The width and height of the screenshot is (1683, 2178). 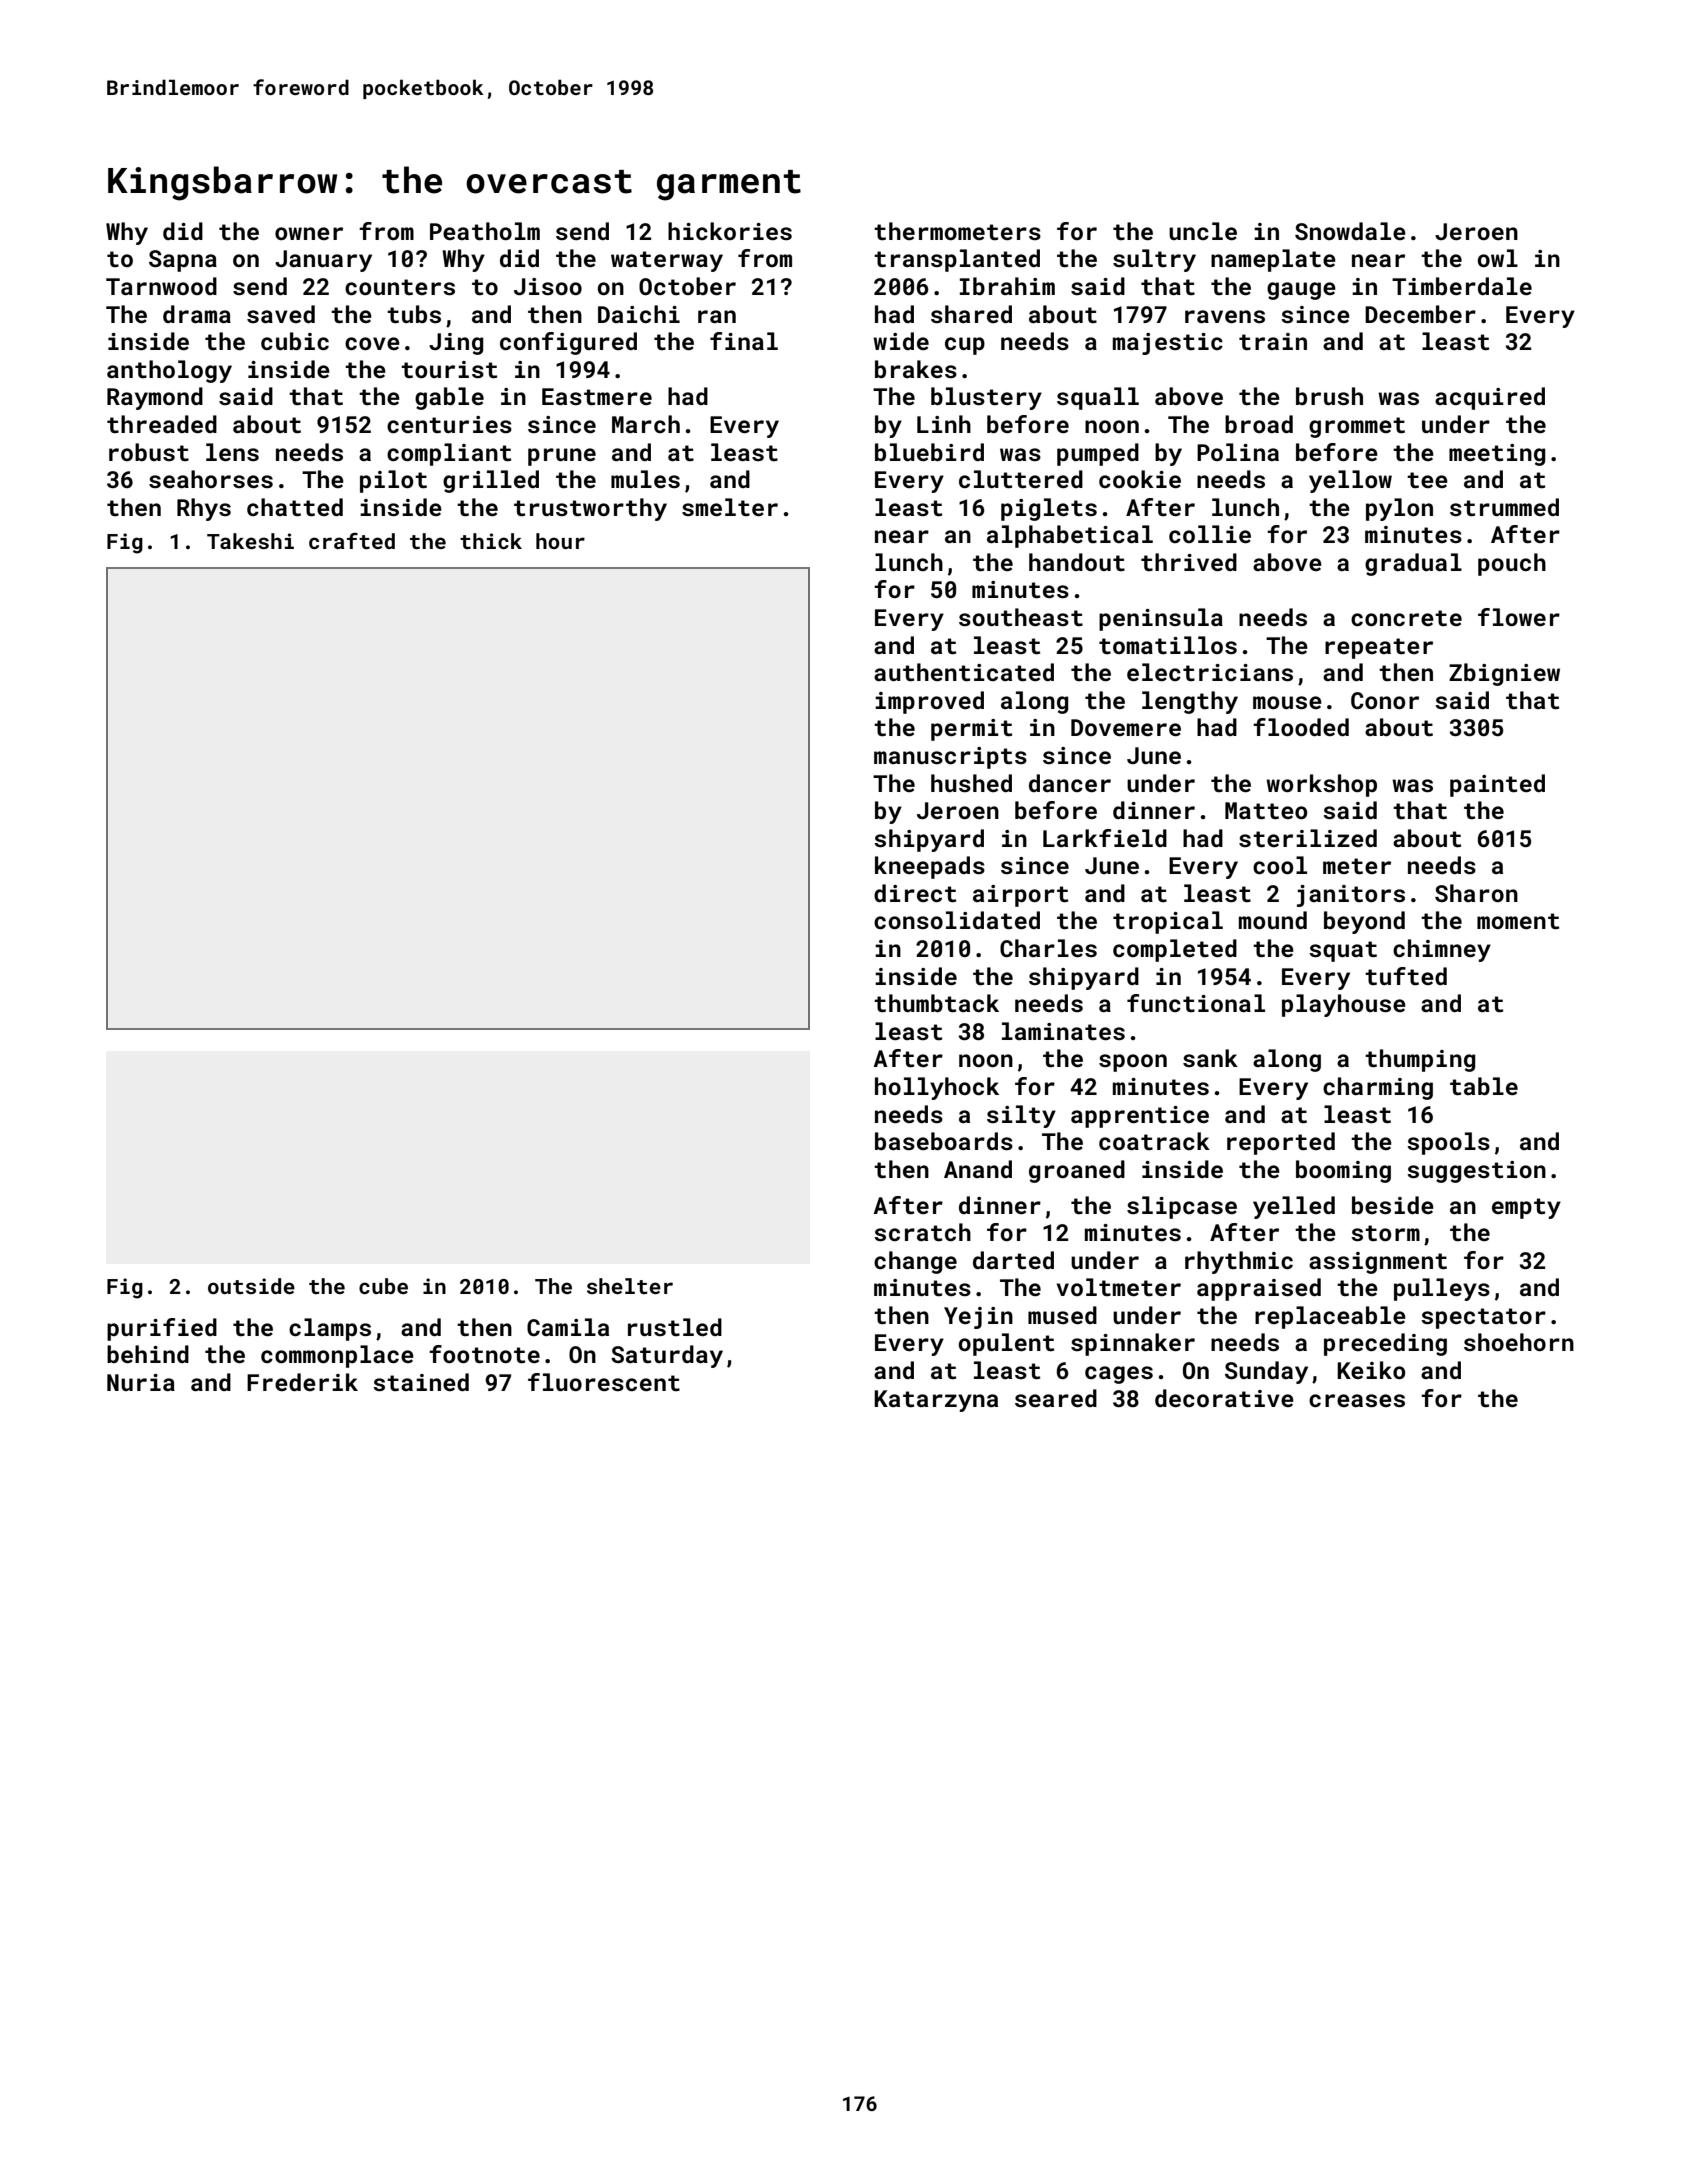 What do you see at coordinates (449, 398) in the screenshot?
I see `gable` at bounding box center [449, 398].
